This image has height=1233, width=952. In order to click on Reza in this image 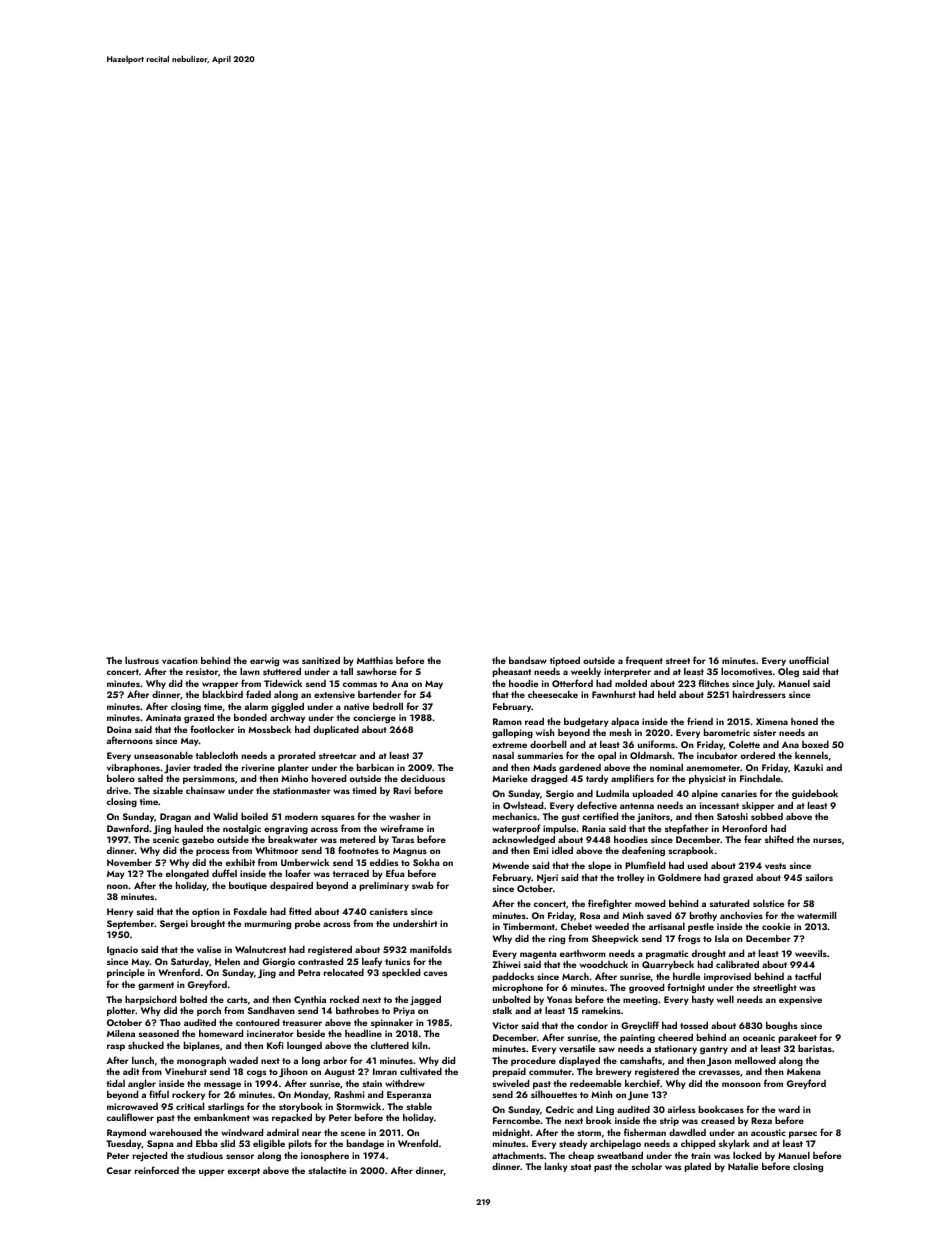, I will do `click(761, 1120)`.
